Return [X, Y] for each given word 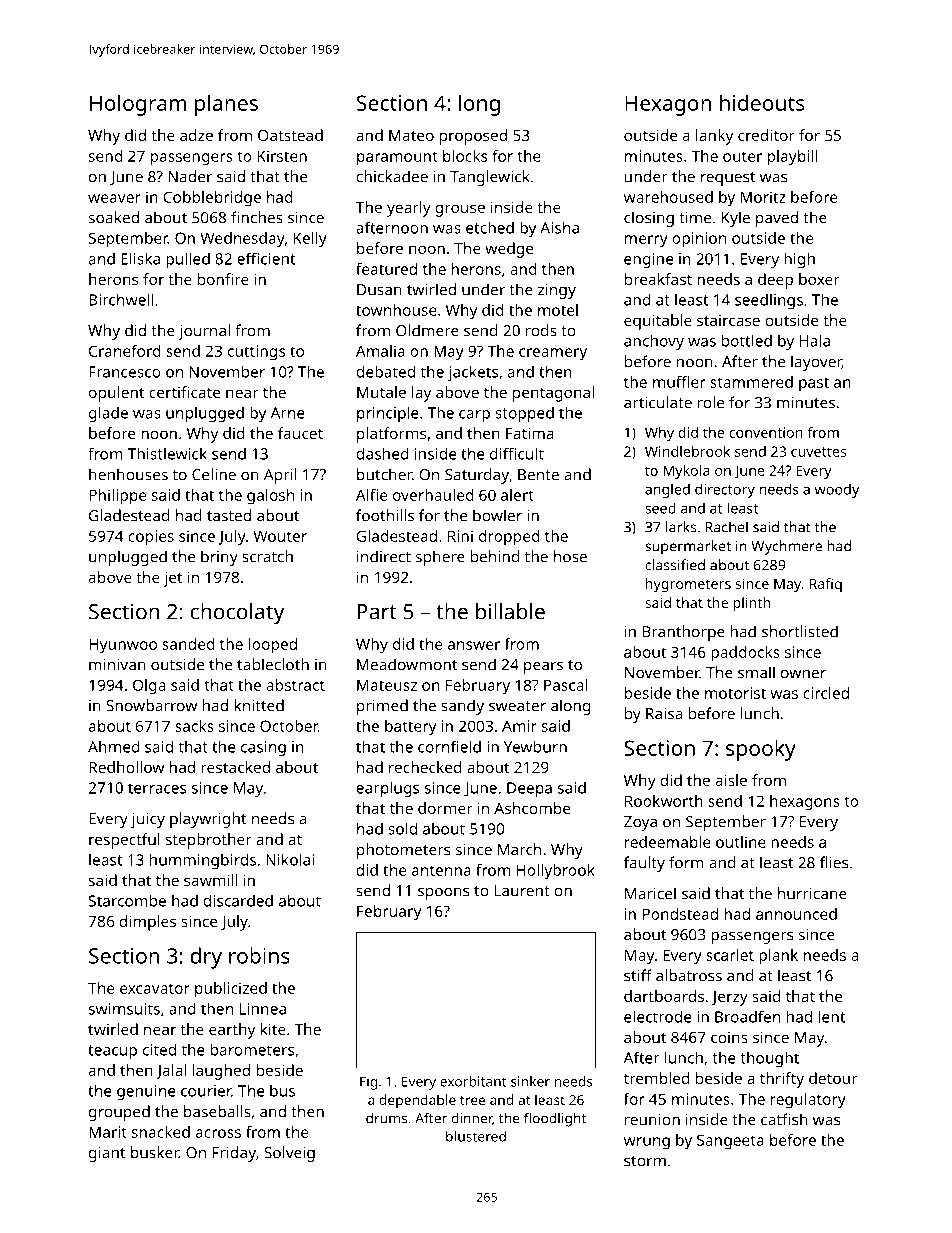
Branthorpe [684, 633]
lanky [714, 137]
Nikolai [290, 859]
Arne [288, 413]
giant [107, 1154]
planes [226, 105]
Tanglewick [490, 178]
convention [766, 432]
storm [645, 1161]
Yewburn [535, 746]
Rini [460, 536]
